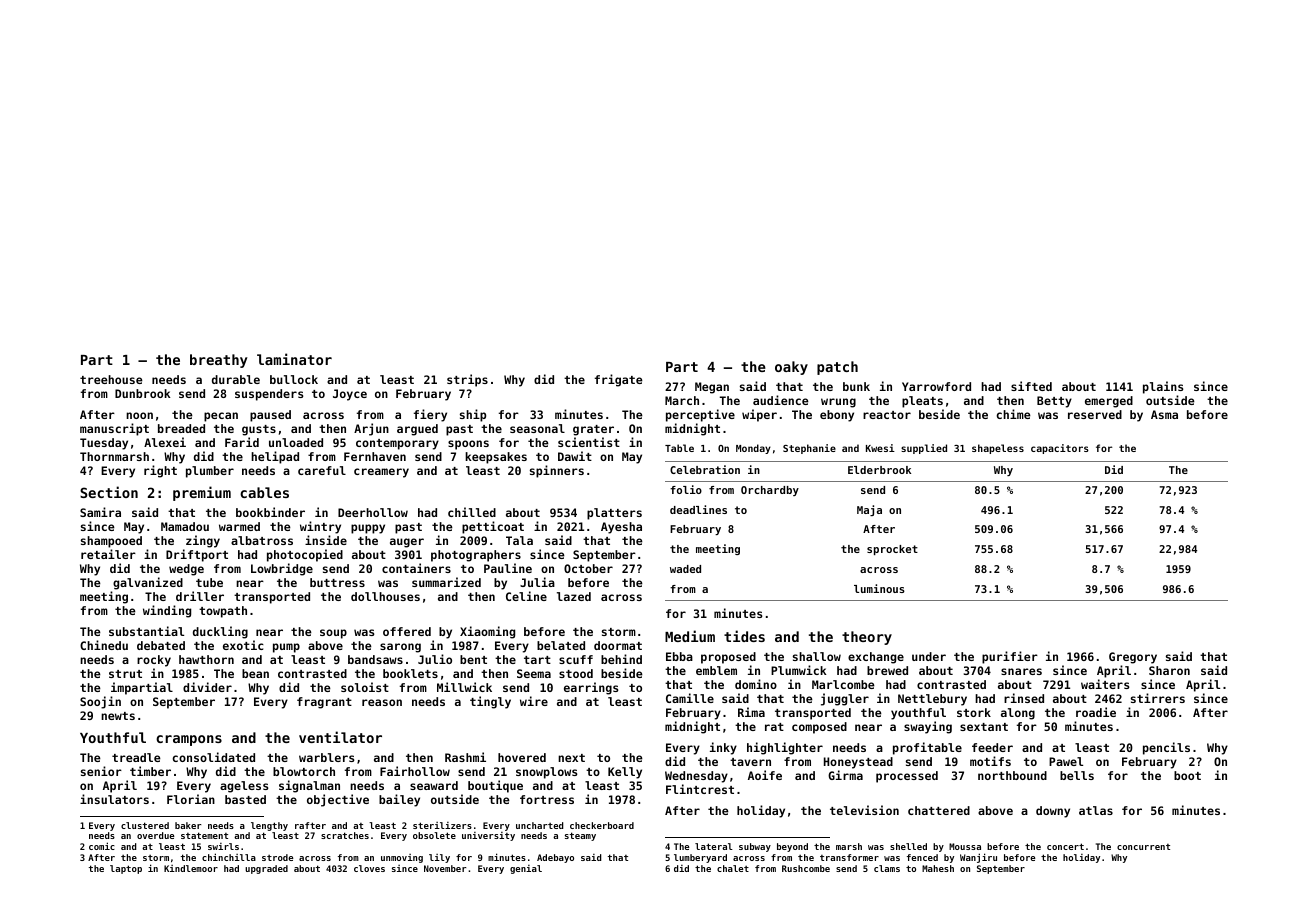  I want to click on laminator, so click(294, 359).
